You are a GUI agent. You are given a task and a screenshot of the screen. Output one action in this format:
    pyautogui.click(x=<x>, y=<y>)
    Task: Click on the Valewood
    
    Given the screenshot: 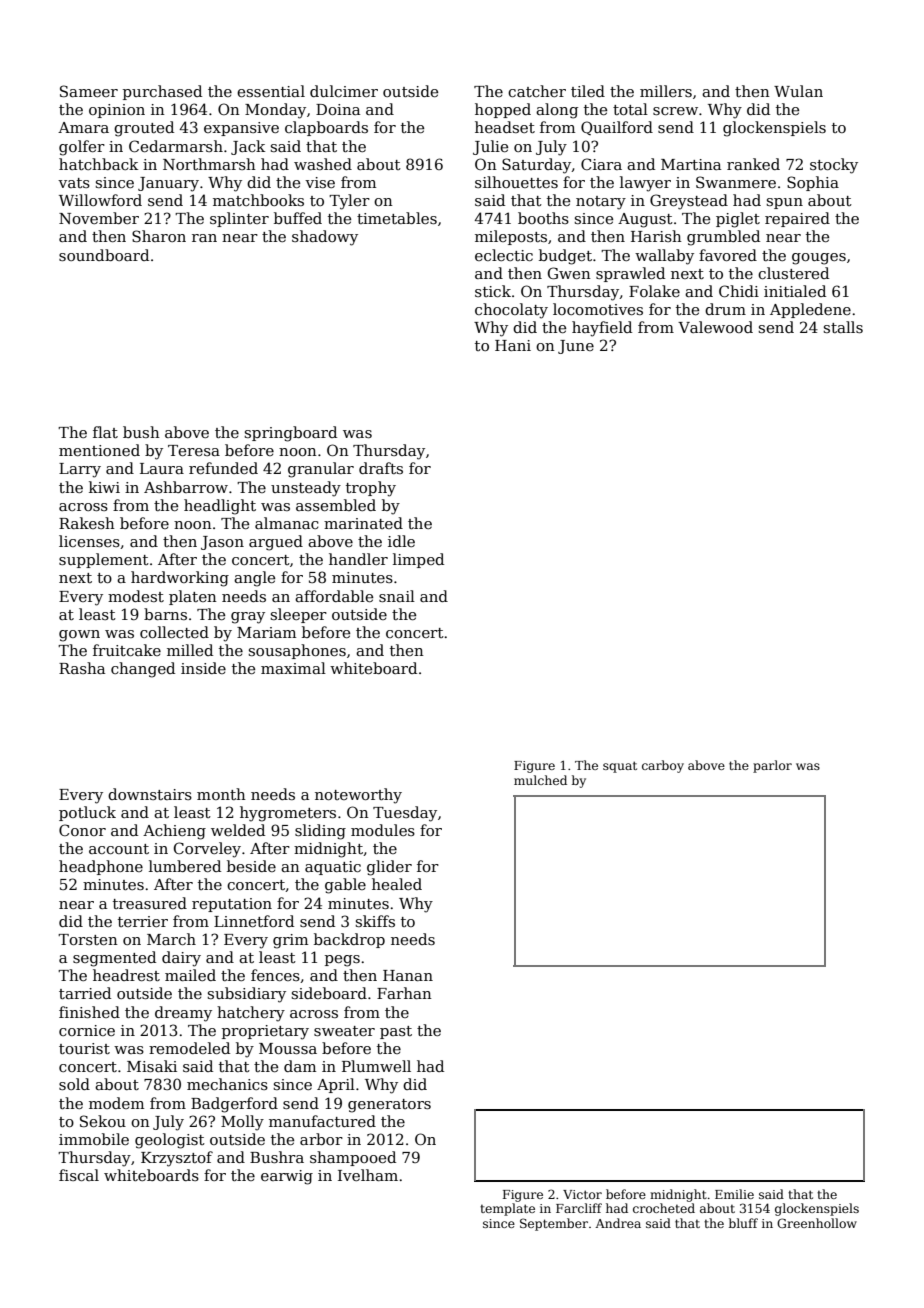 What is the action you would take?
    pyautogui.click(x=715, y=327)
